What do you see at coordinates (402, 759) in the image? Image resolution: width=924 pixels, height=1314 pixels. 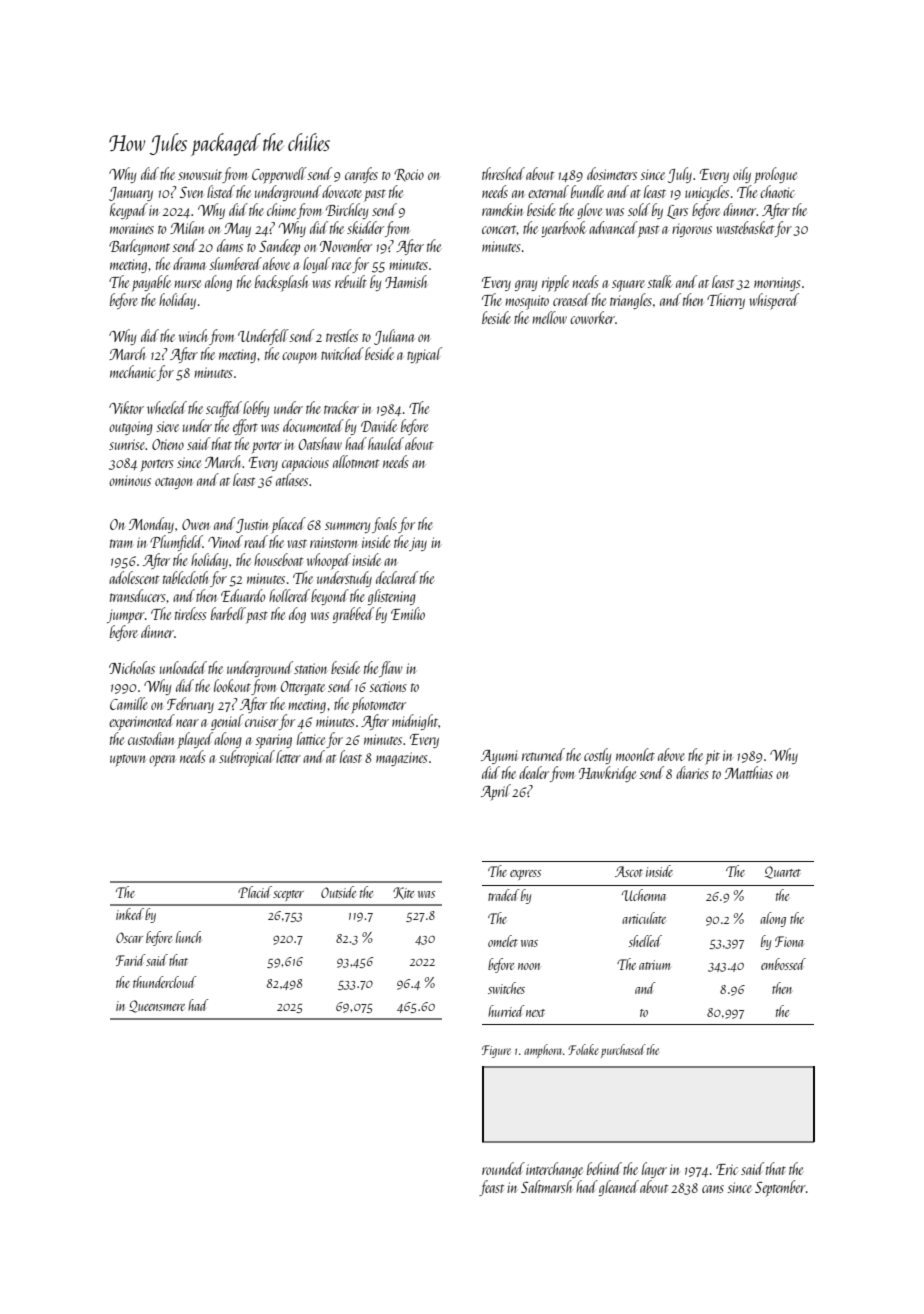 I see `magazines` at bounding box center [402, 759].
